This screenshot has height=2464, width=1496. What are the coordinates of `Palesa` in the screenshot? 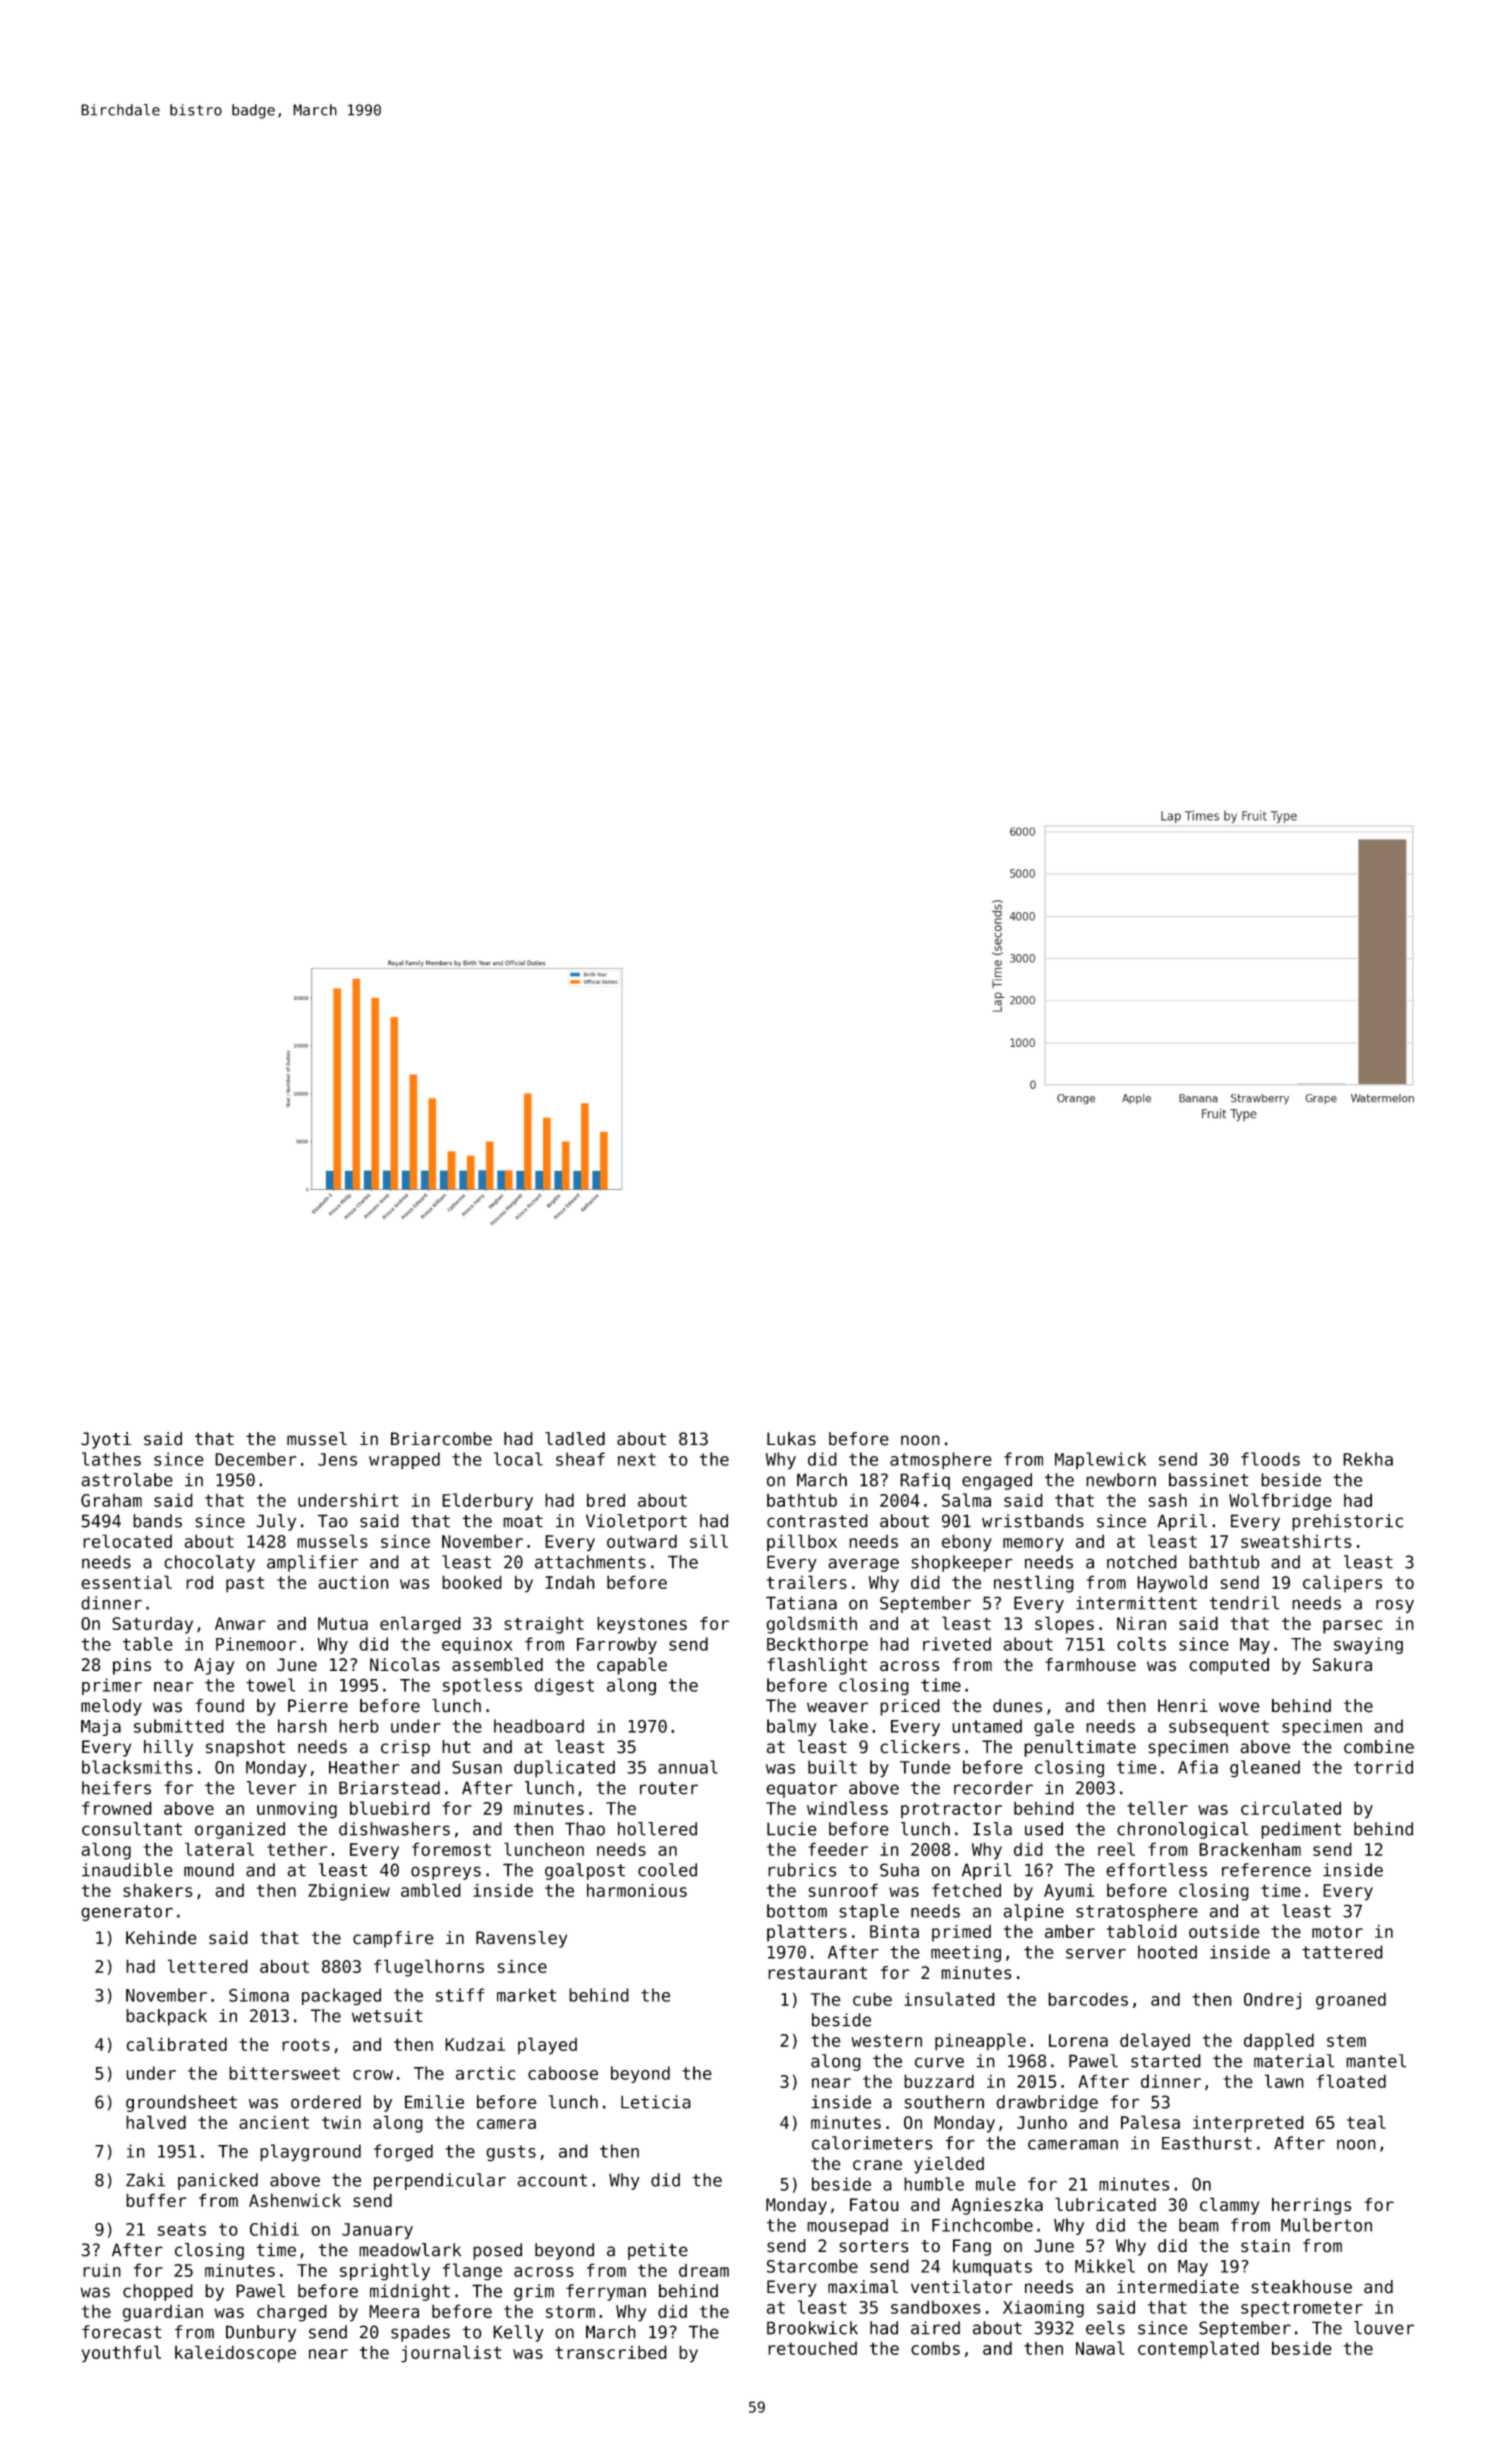 It's located at (1150, 2122).
